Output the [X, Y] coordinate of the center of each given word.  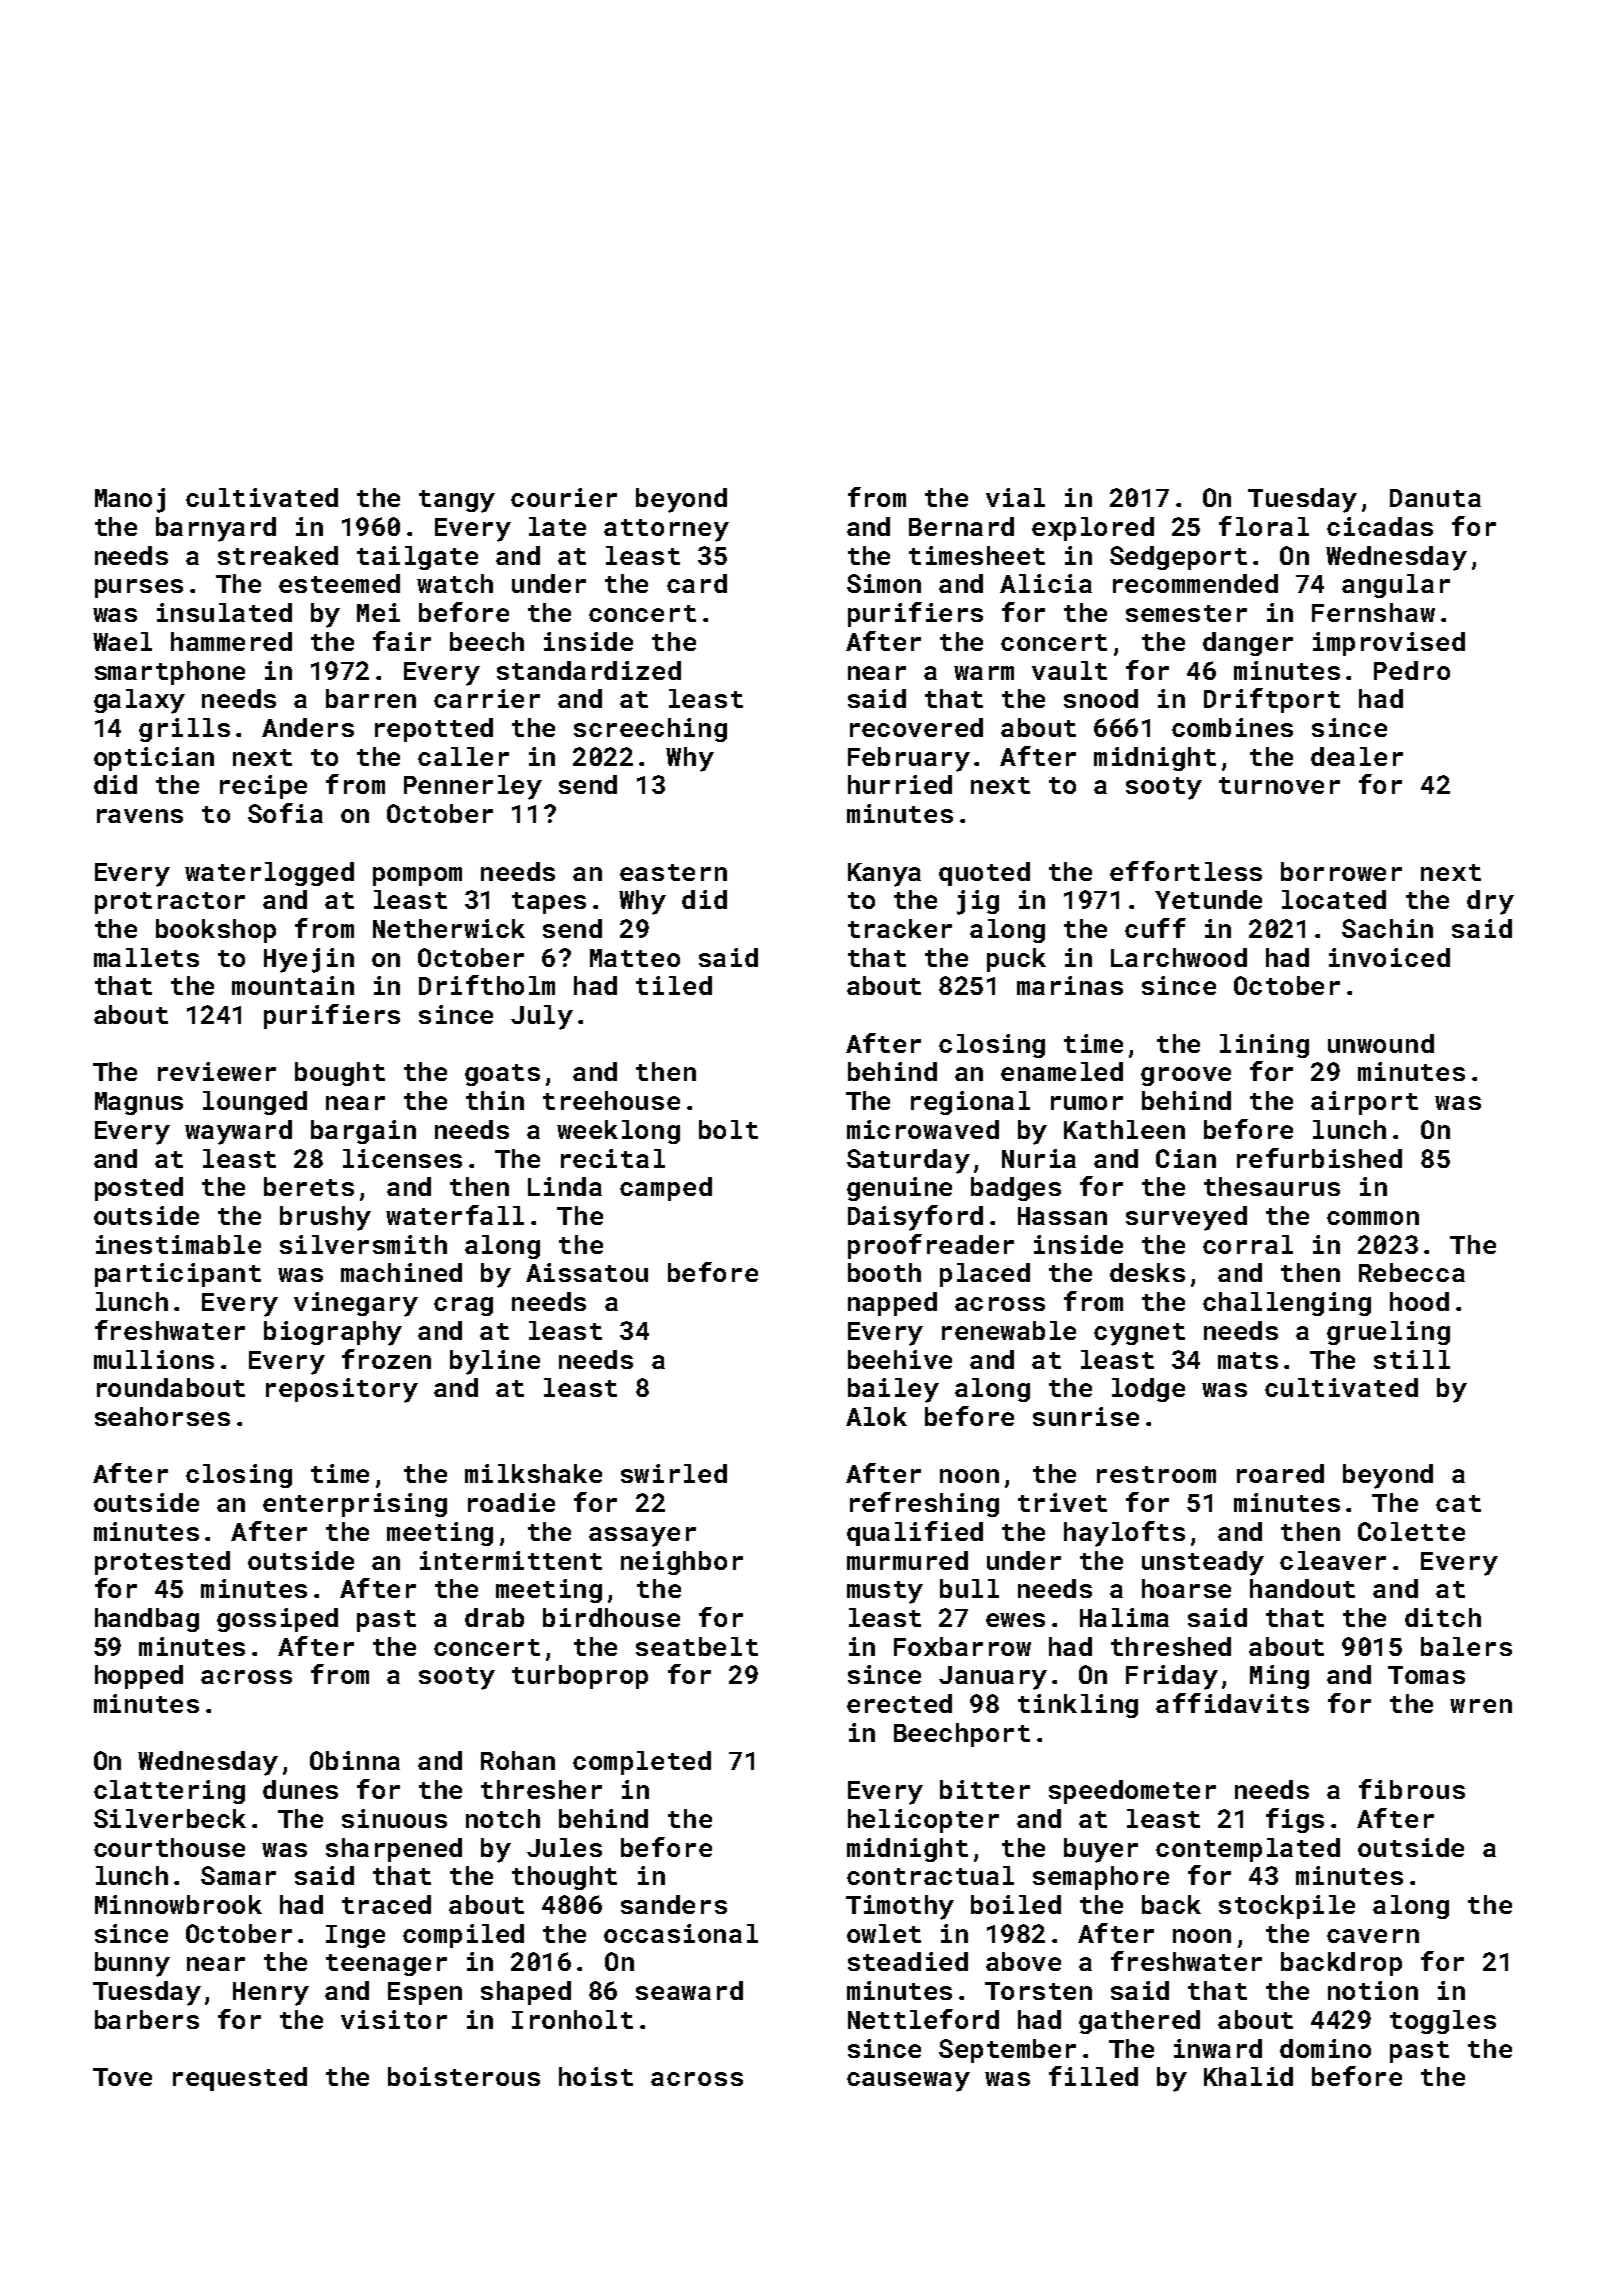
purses [139, 588]
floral [1264, 526]
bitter [985, 1789]
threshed [1171, 1646]
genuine [899, 1189]
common [1373, 1218]
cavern [1373, 1936]
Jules [564, 1847]
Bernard [961, 526]
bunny [132, 1964]
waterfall [455, 1215]
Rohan [518, 1760]
